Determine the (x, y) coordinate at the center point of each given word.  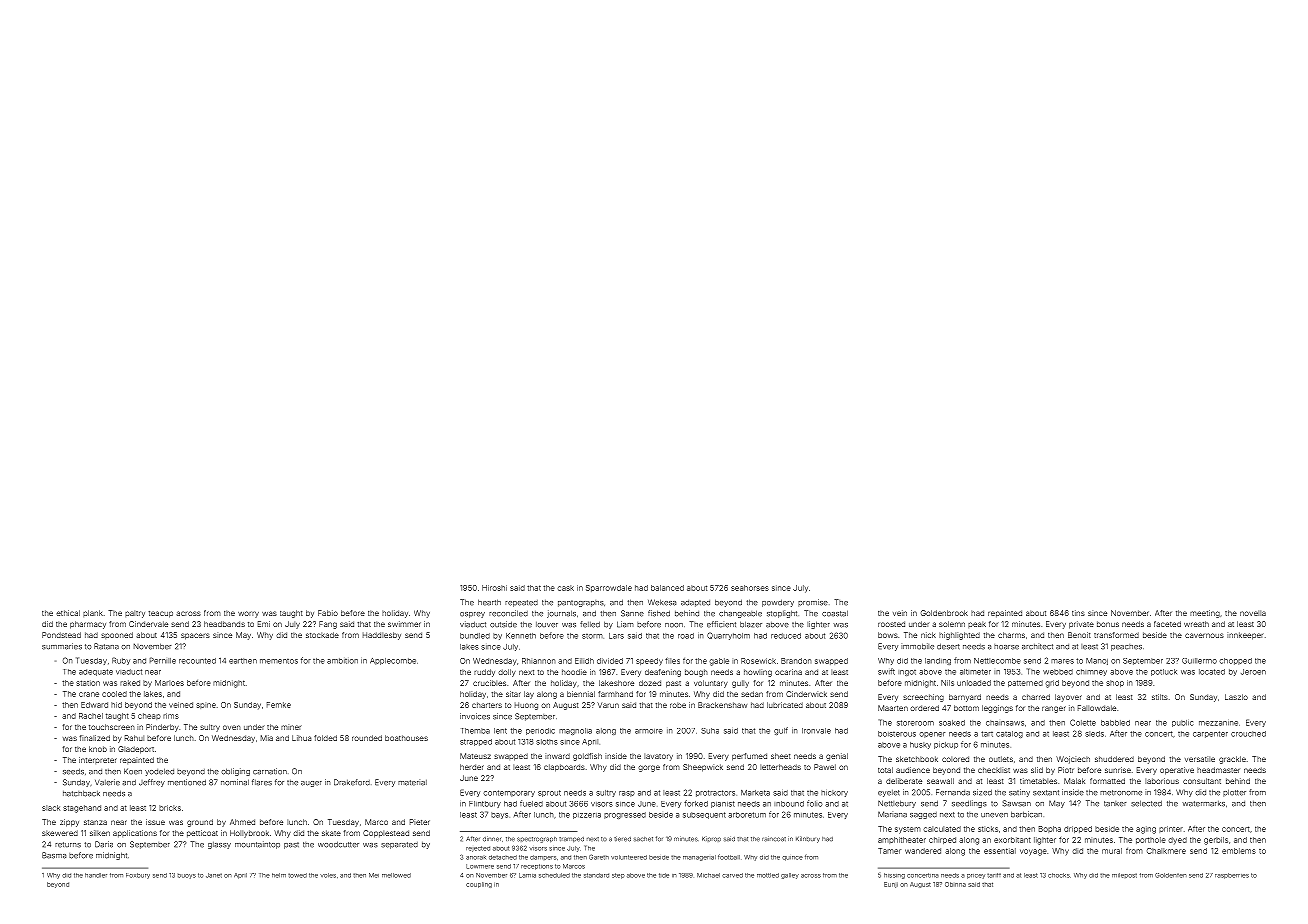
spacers (195, 636)
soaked (952, 723)
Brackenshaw (722, 705)
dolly (507, 673)
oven (232, 727)
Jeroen (1253, 672)
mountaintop (257, 845)
